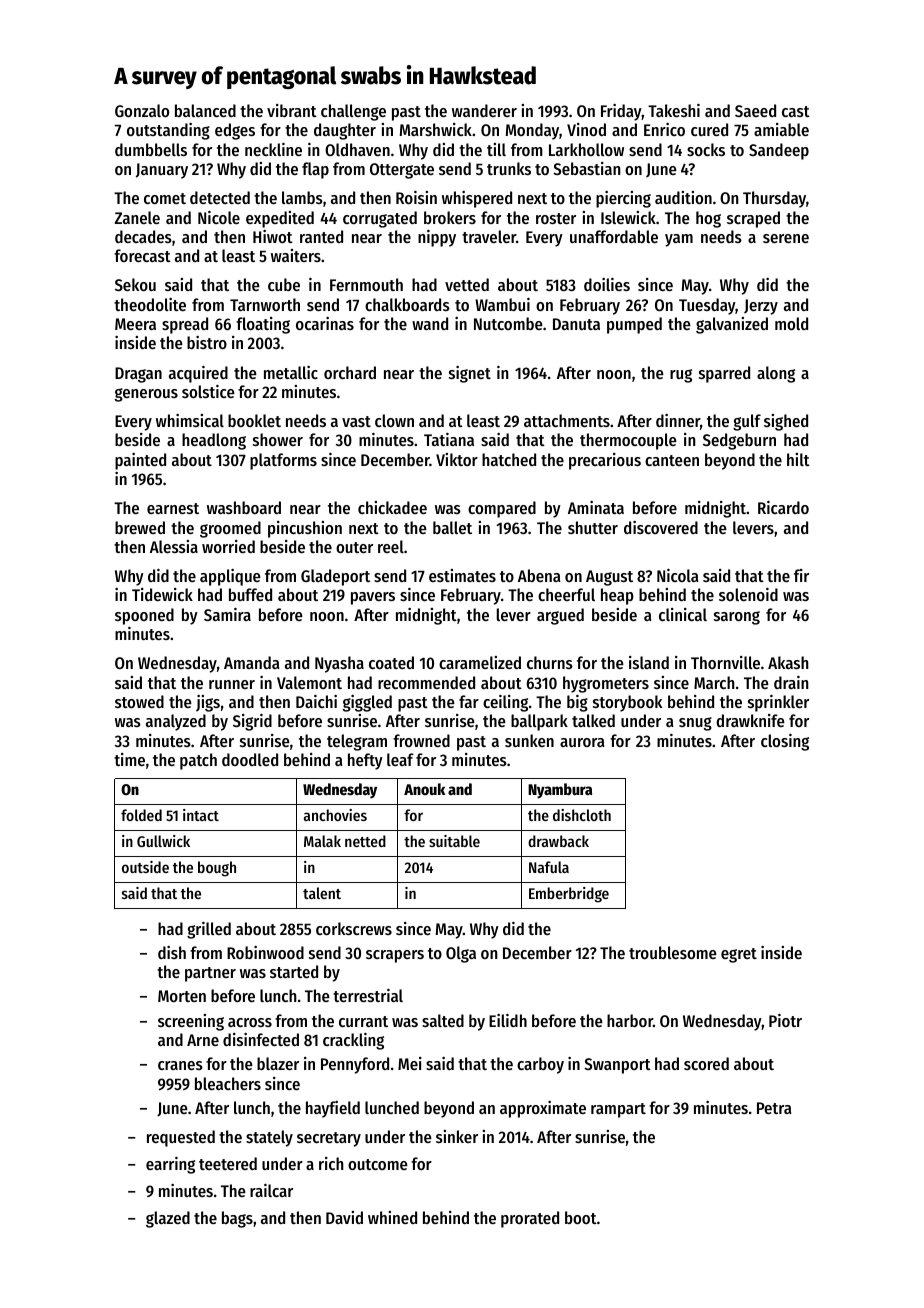 The width and height of the screenshot is (924, 1308). Describe the element at coordinates (174, 546) in the screenshot. I see `Alessia` at that location.
